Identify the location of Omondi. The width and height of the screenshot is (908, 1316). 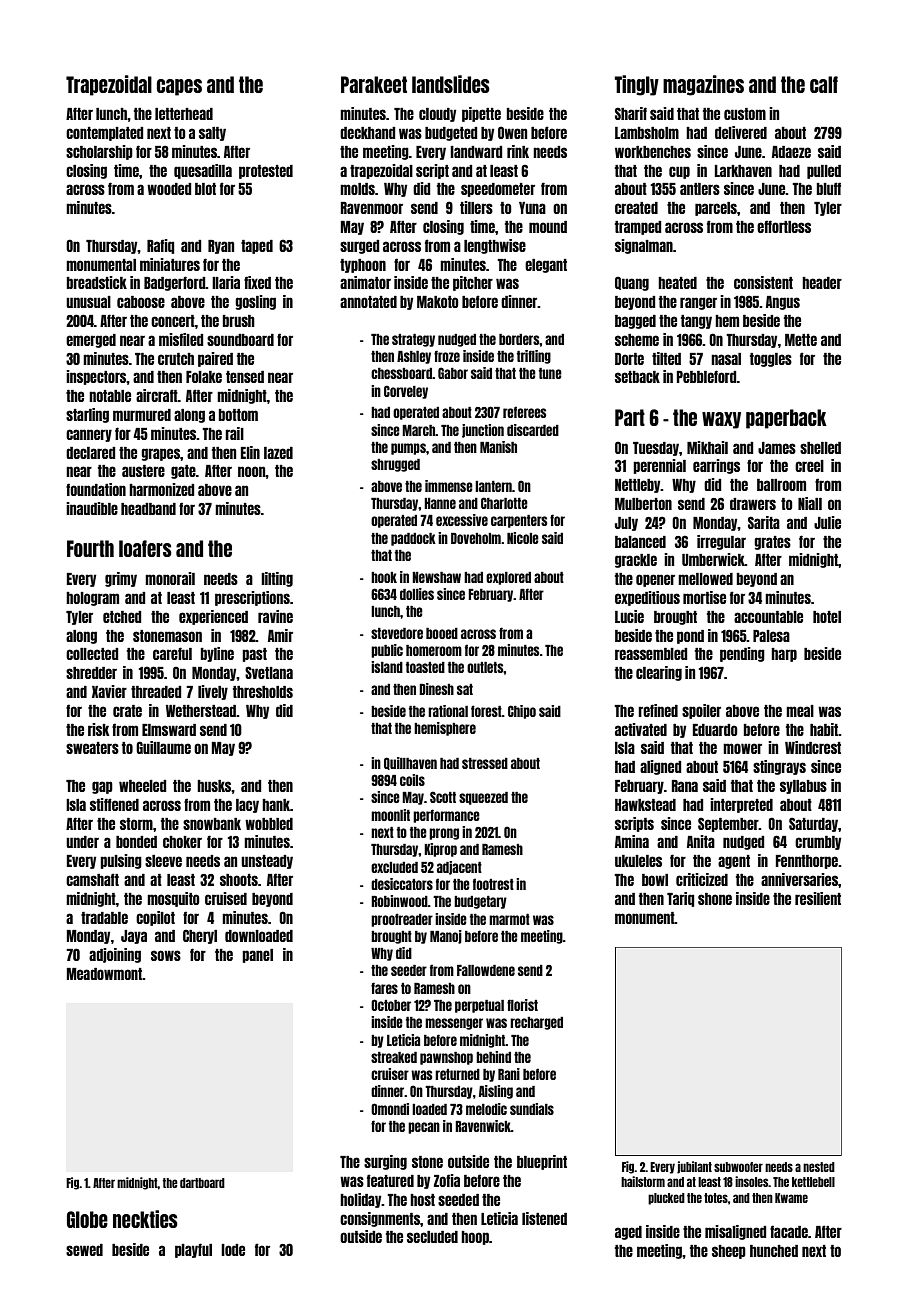
(390, 1109).
